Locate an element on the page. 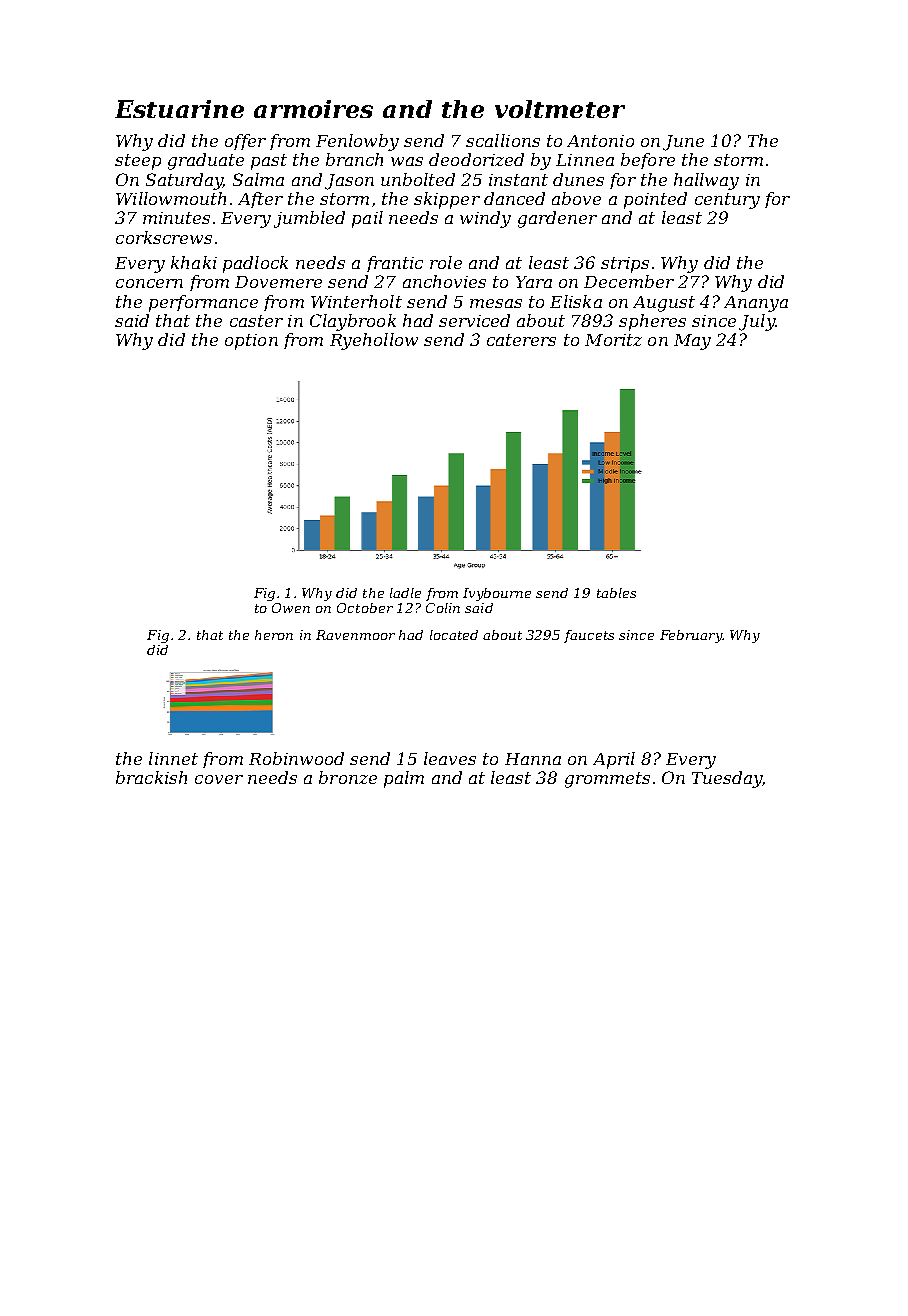  danced is located at coordinates (514, 198).
